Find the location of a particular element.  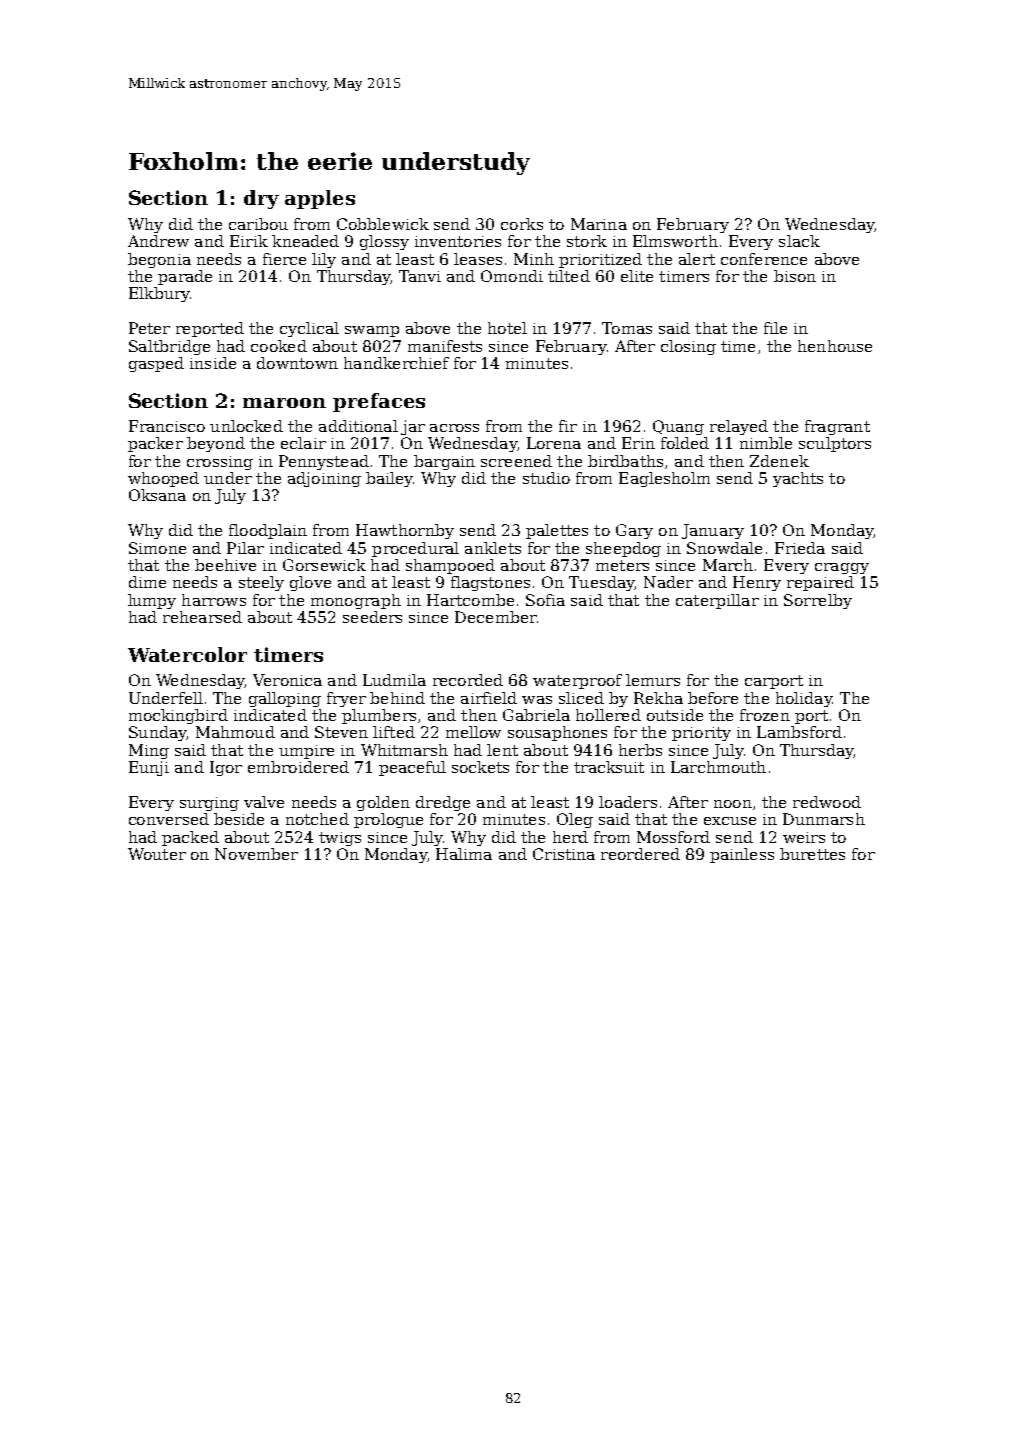

Halima is located at coordinates (464, 854).
